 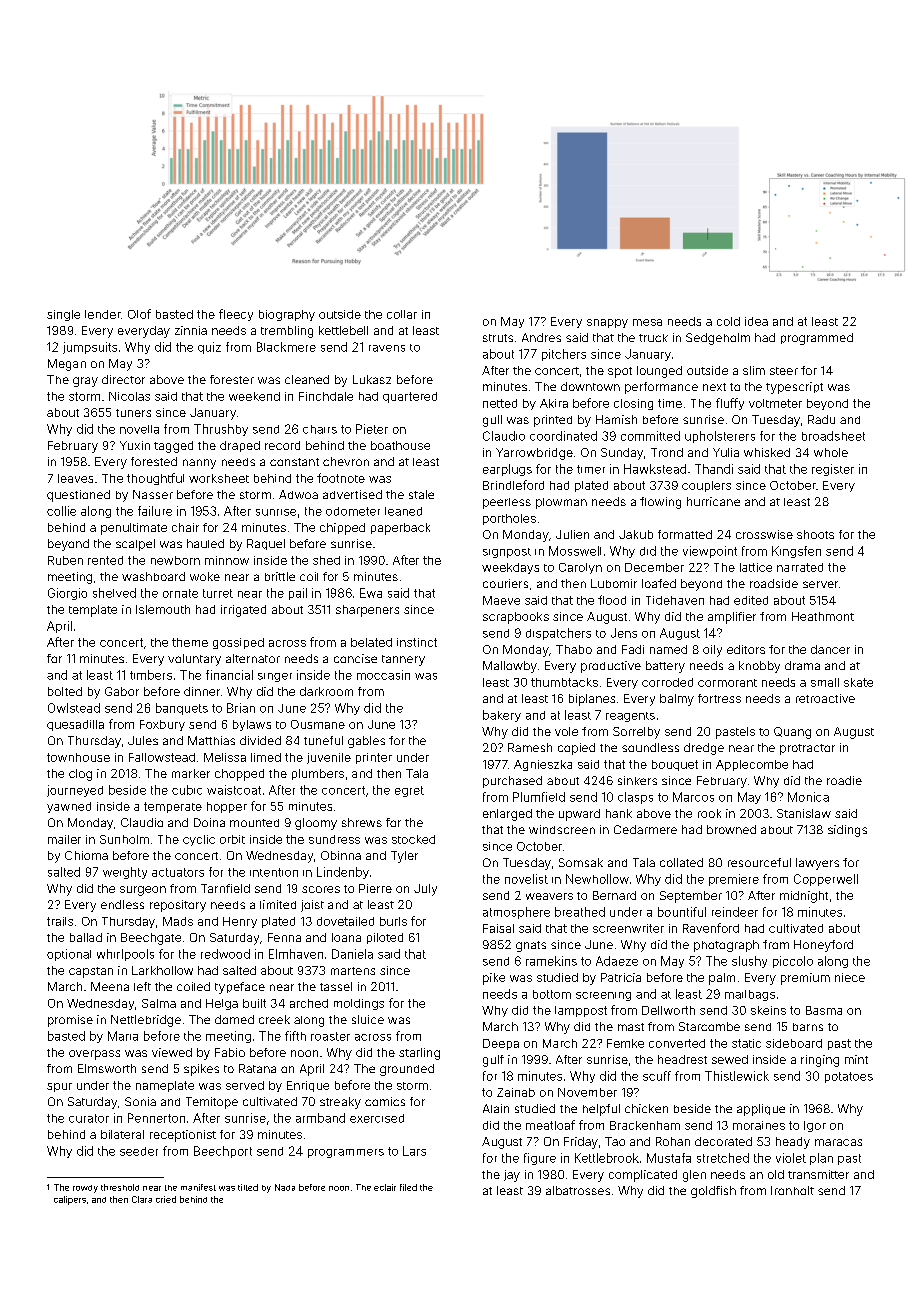 What do you see at coordinates (223, 1152) in the screenshot?
I see `Beechport` at bounding box center [223, 1152].
